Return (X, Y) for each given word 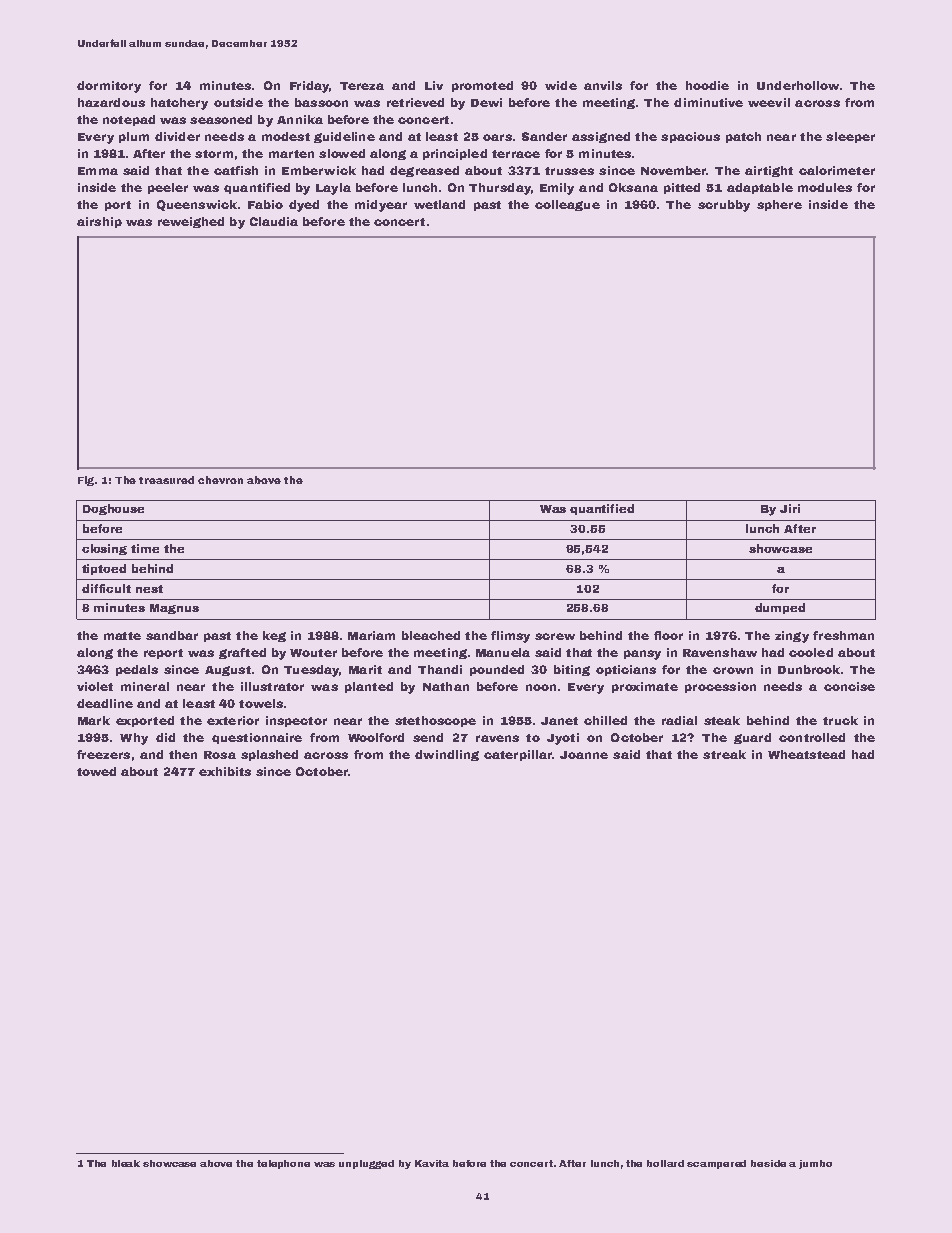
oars (497, 137)
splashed (269, 755)
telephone (283, 1164)
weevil (769, 102)
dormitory (109, 87)
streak (724, 754)
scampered (716, 1164)
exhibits (225, 771)
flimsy (510, 637)
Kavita (432, 1163)
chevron (220, 480)
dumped (780, 608)
